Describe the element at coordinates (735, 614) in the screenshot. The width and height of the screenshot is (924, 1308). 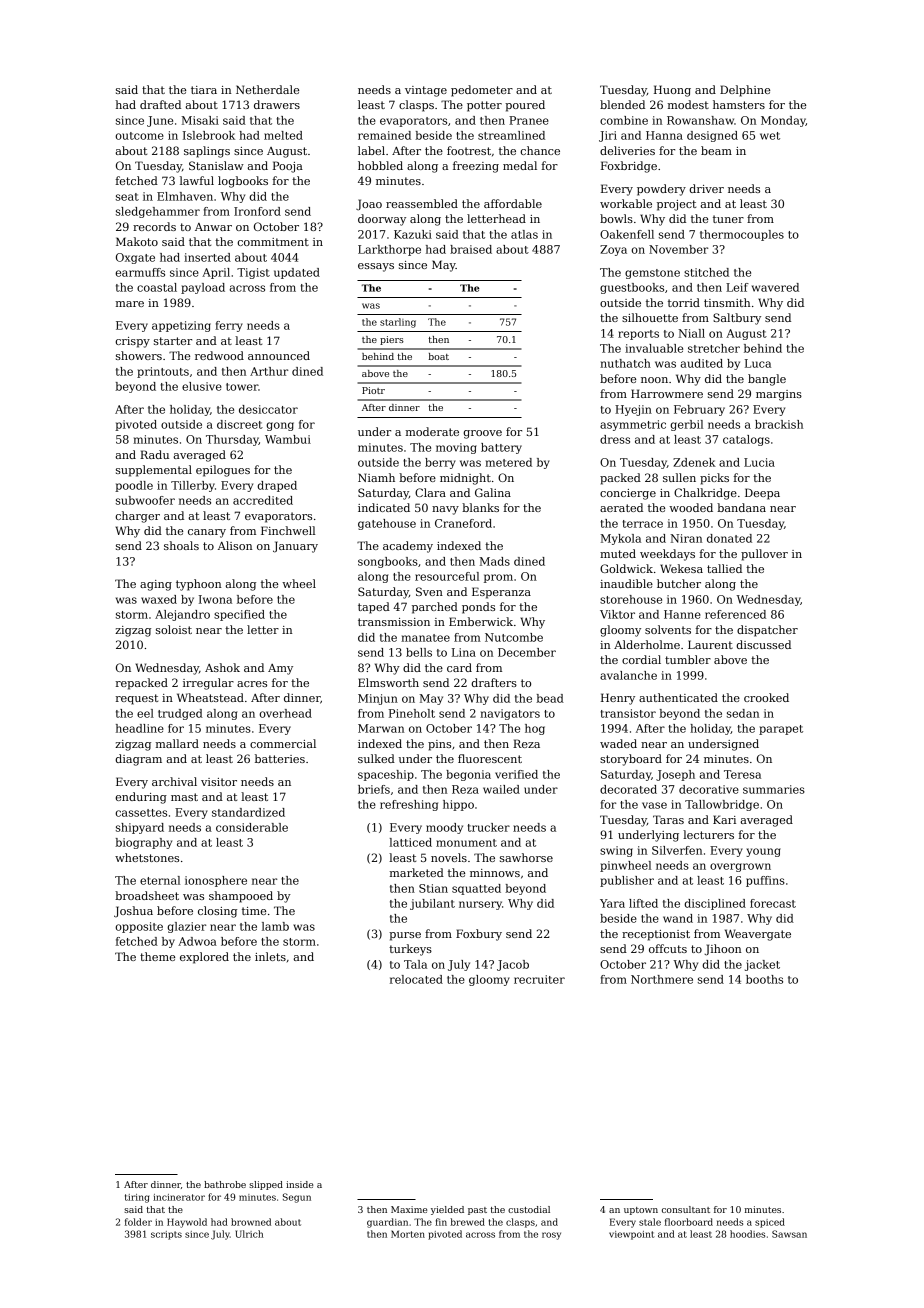
I see `referenced` at that location.
